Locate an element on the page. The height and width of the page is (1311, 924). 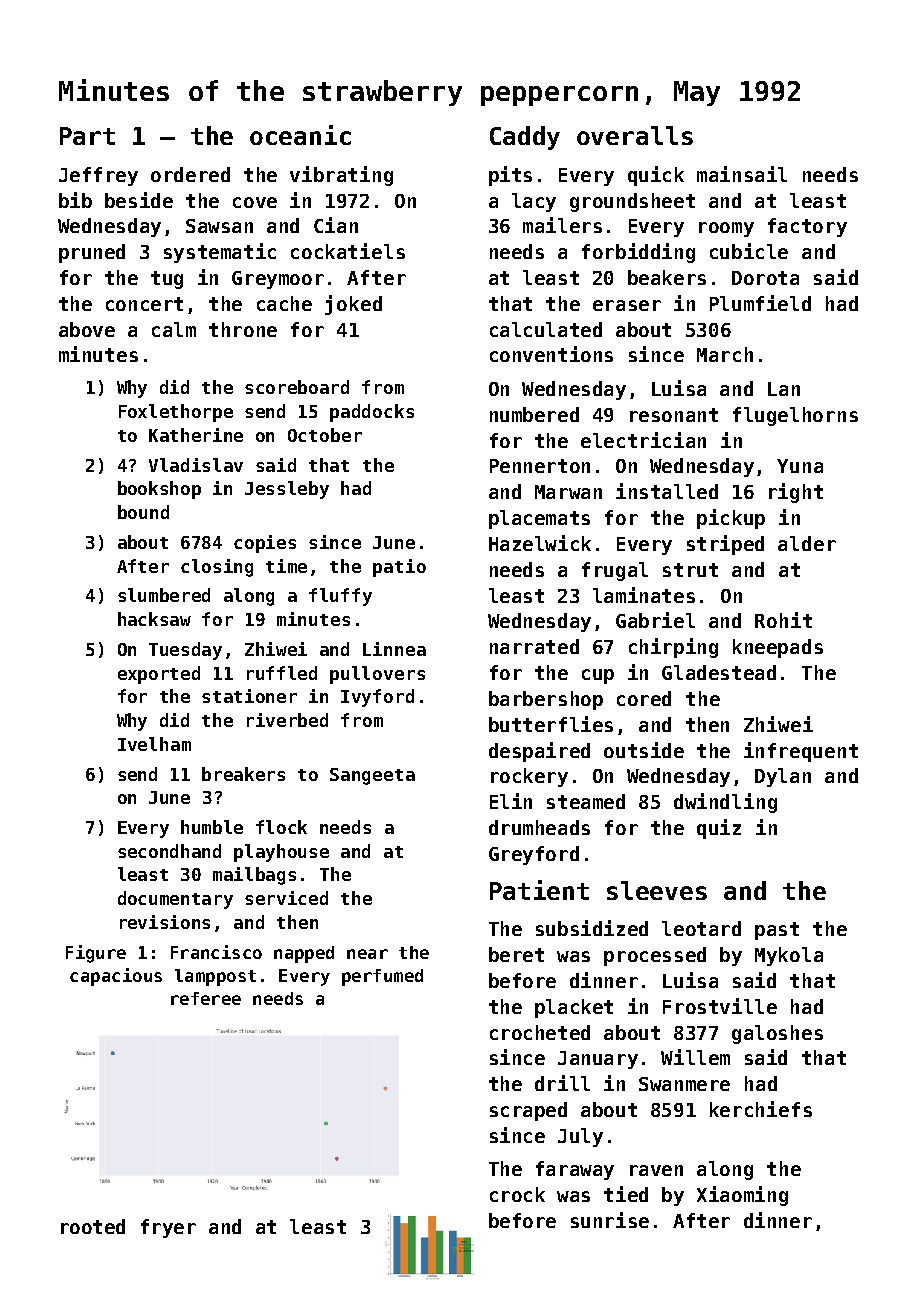
outside is located at coordinates (644, 750).
